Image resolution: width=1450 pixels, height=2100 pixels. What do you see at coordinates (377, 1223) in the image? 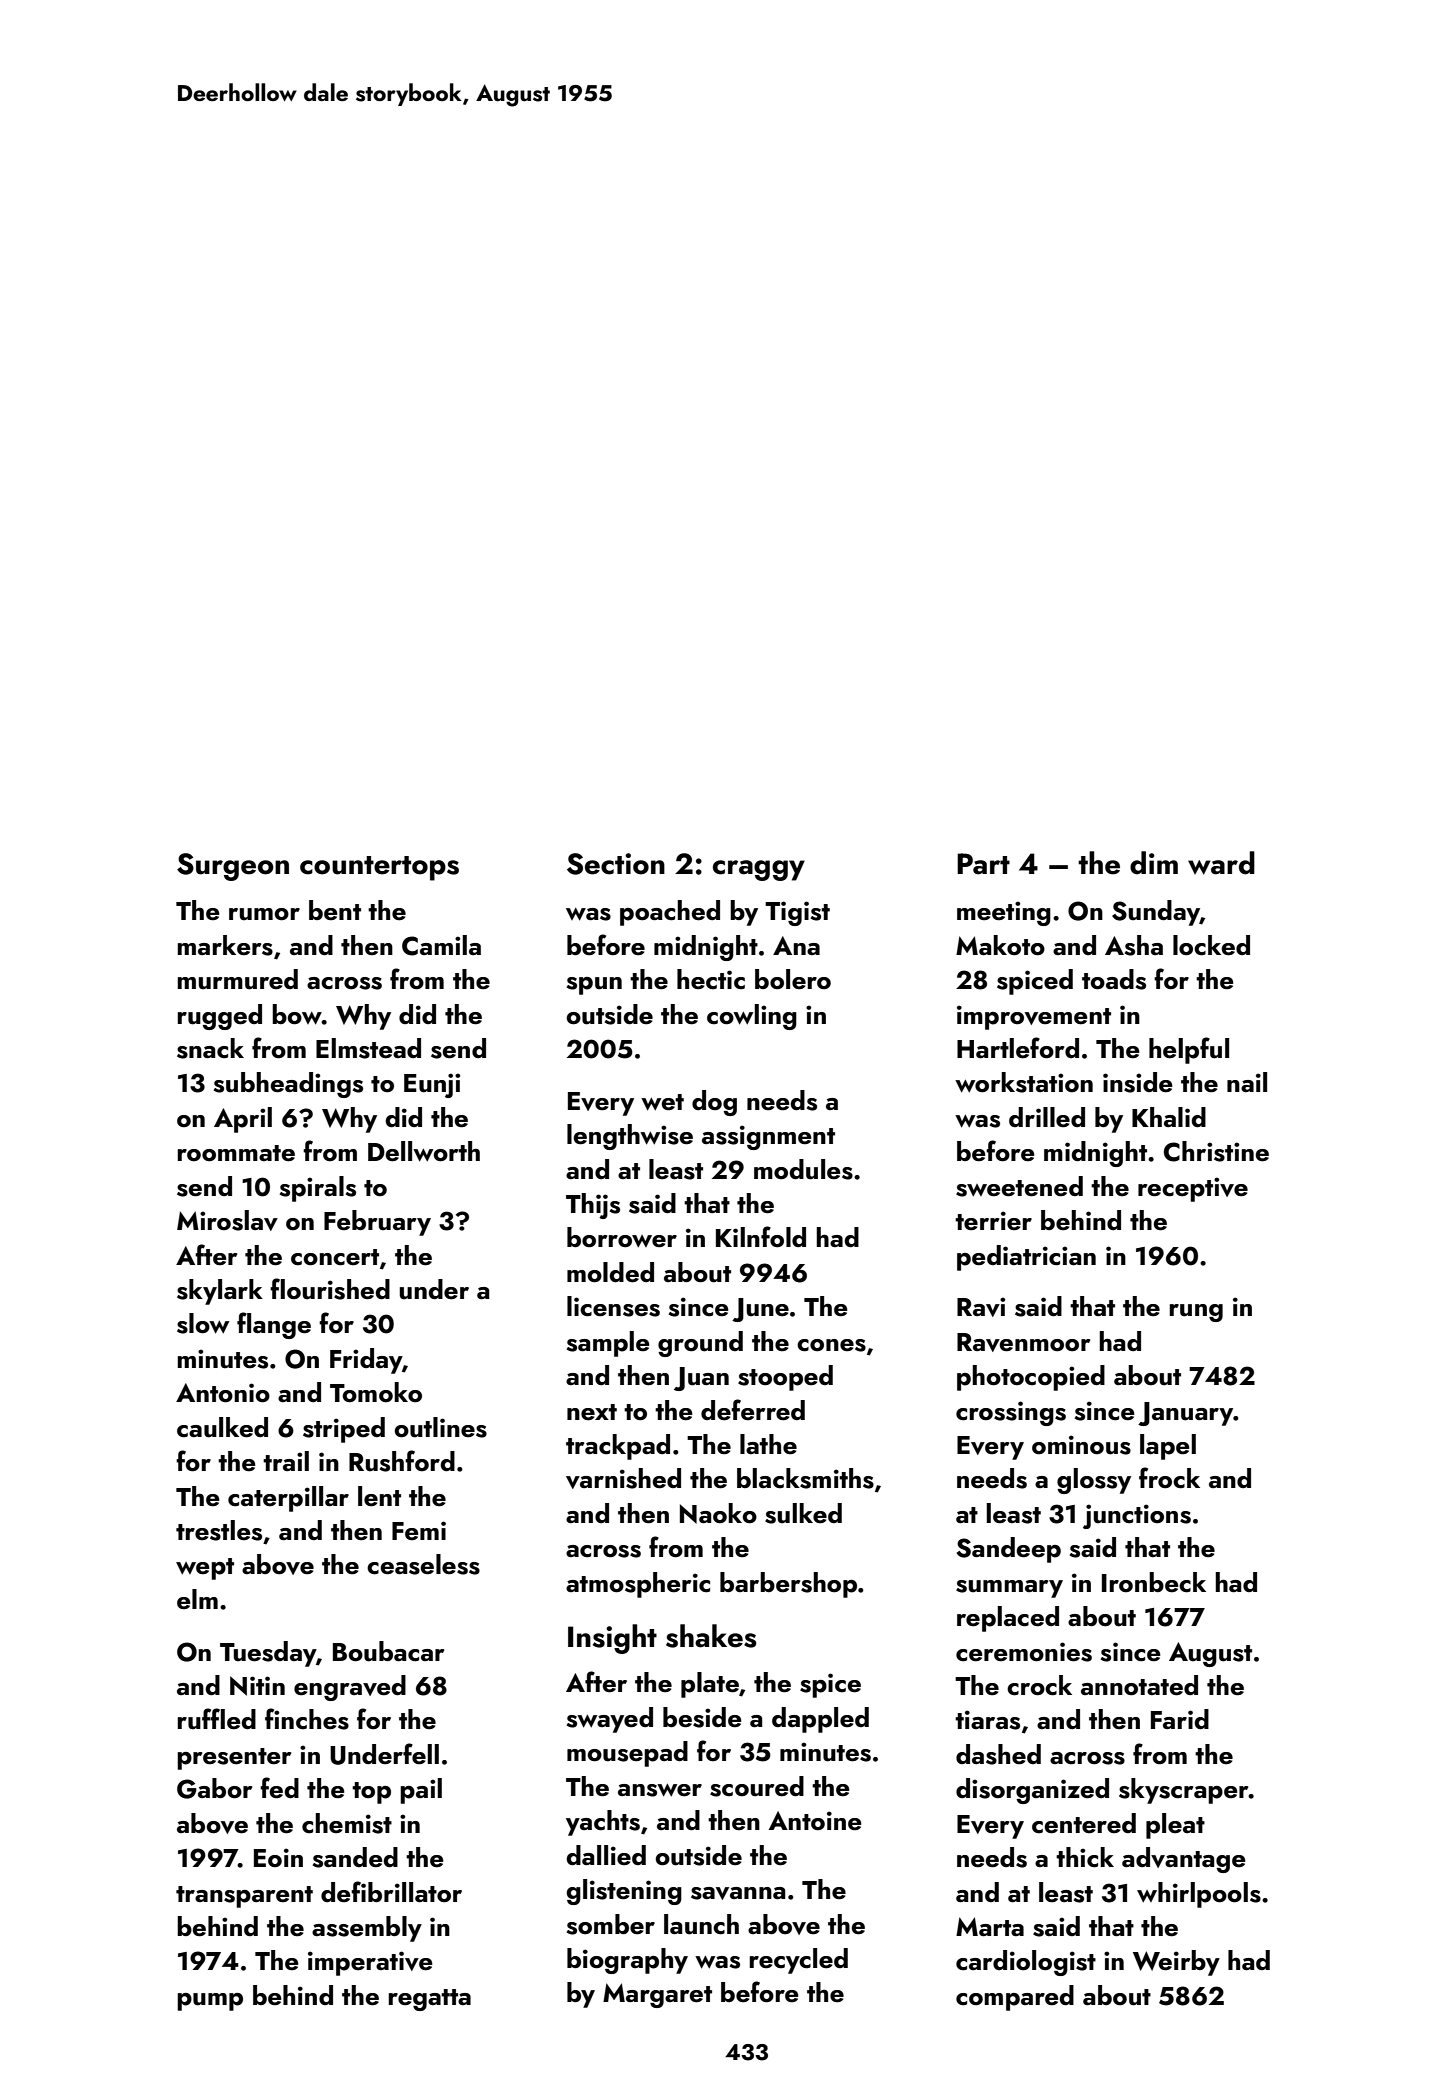
I see `February` at bounding box center [377, 1223].
